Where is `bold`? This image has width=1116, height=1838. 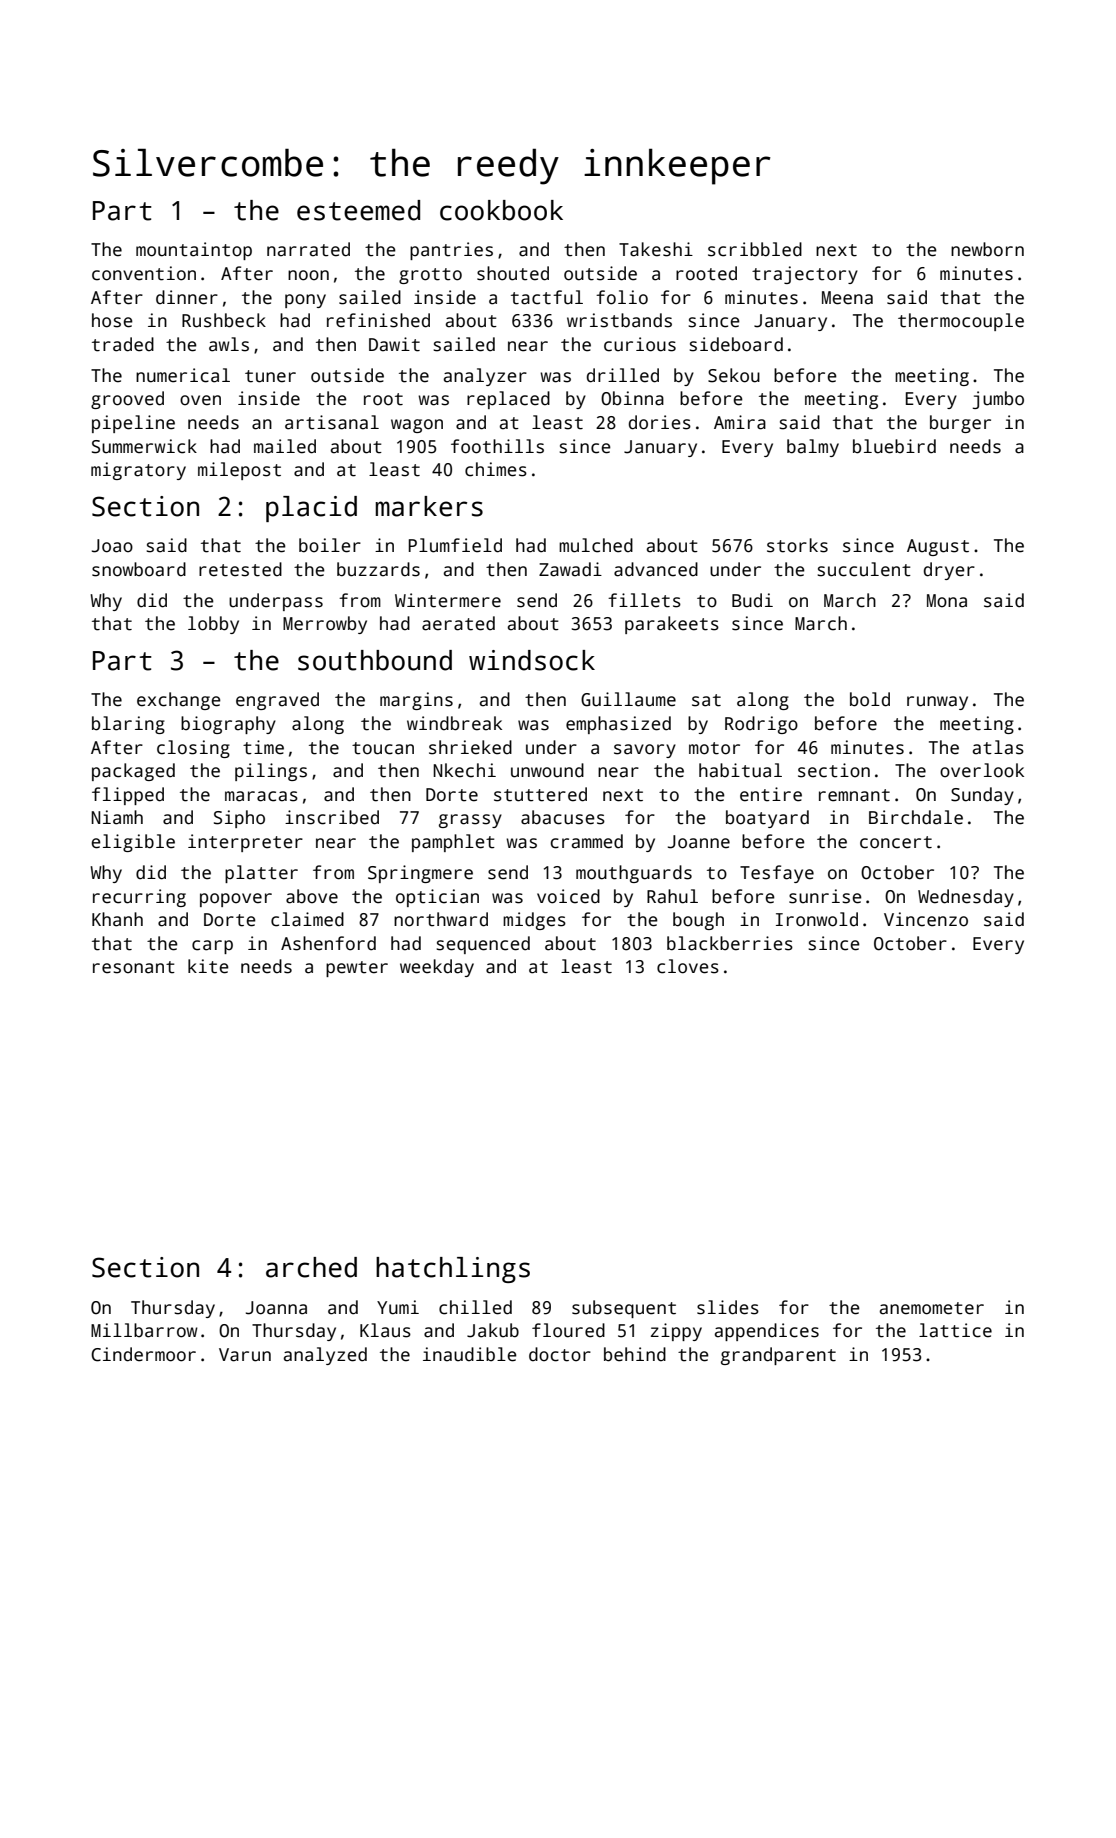 bold is located at coordinates (870, 699).
